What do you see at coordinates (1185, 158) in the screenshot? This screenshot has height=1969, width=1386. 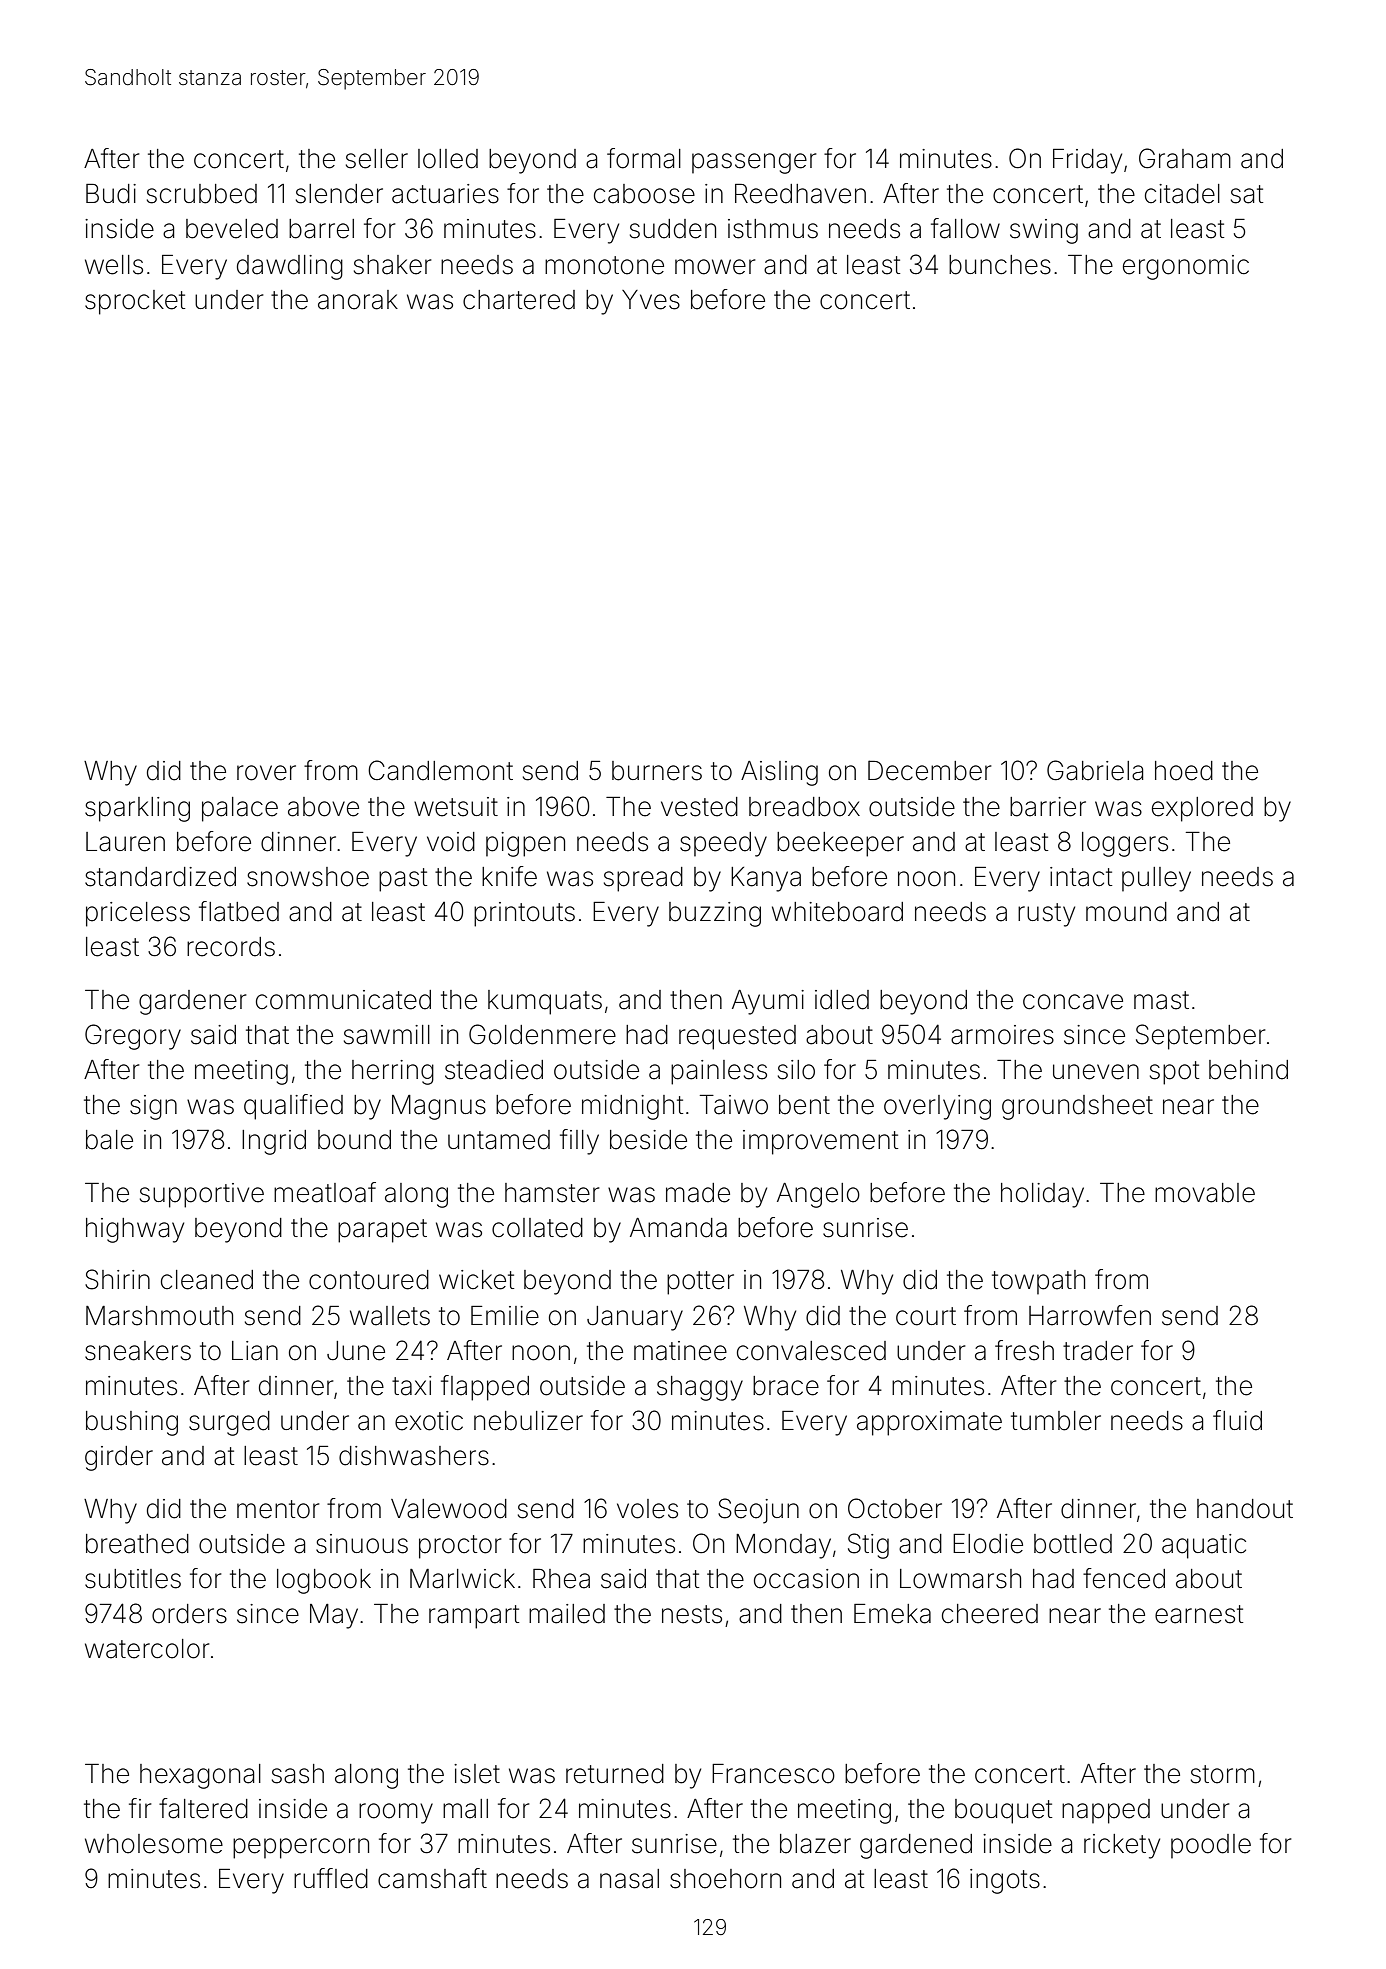 I see `Graham` at bounding box center [1185, 158].
